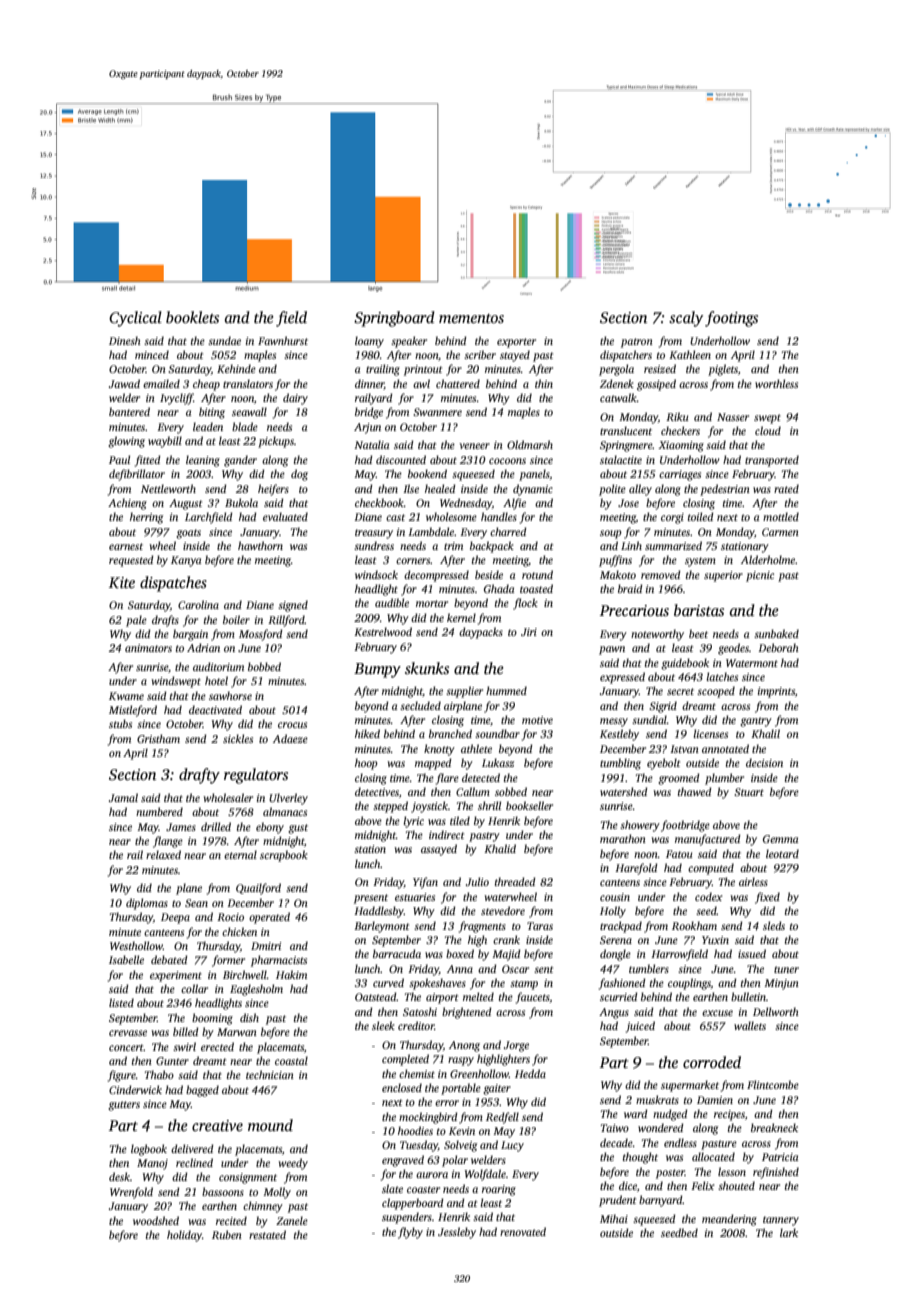 The height and width of the image is (1316, 908). What do you see at coordinates (471, 318) in the image?
I see `mementos` at bounding box center [471, 318].
